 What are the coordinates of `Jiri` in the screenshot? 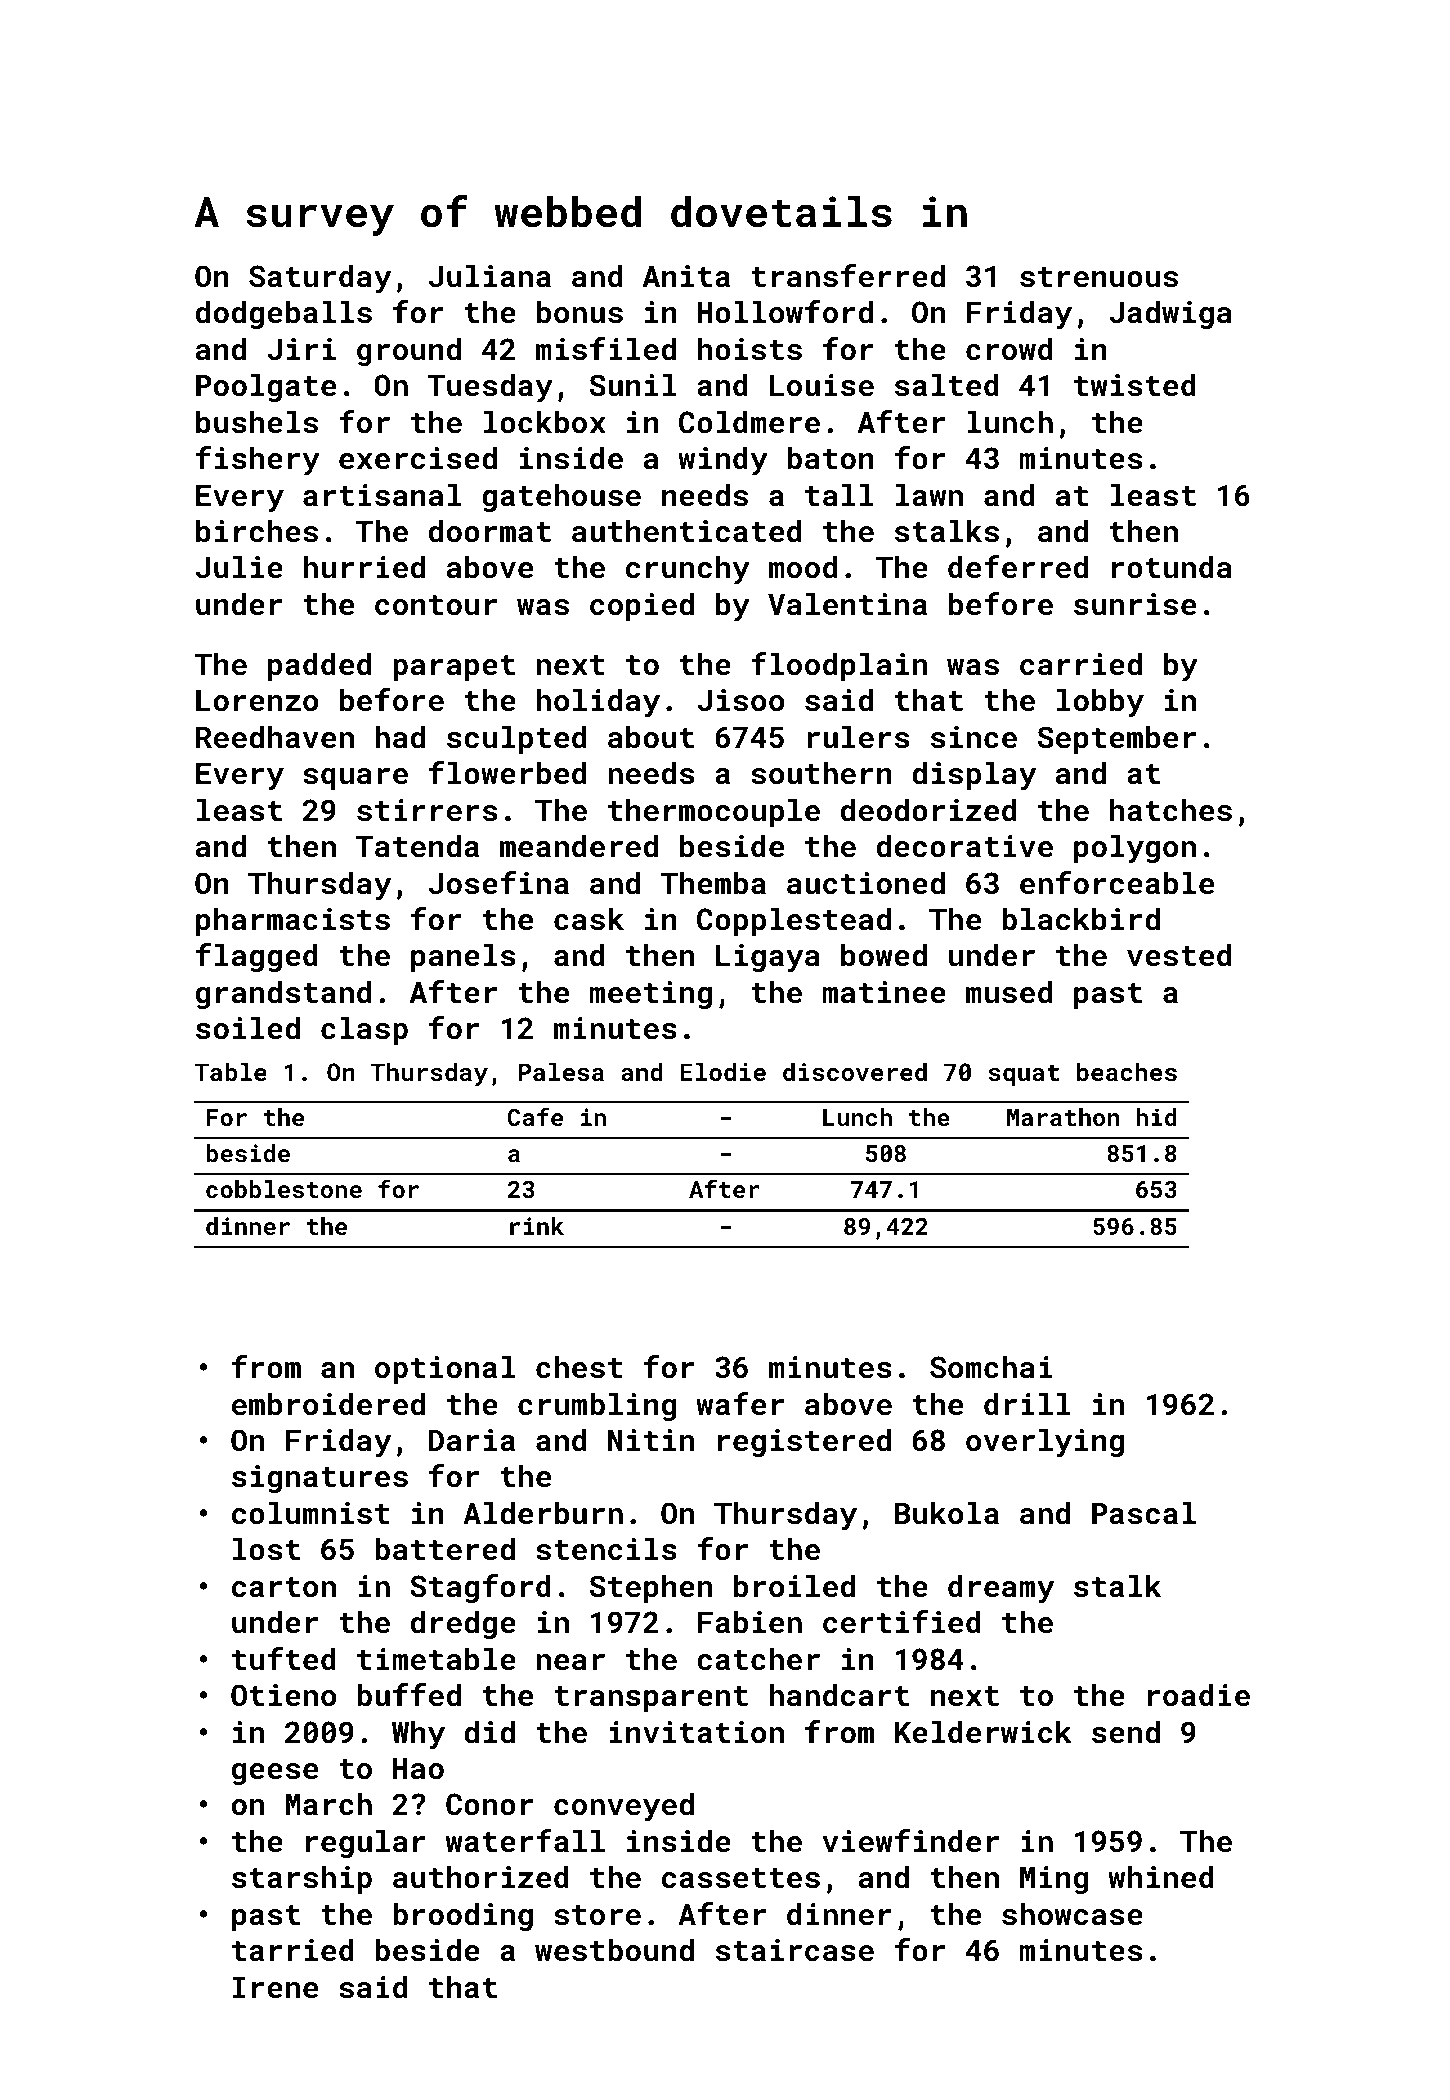 It's located at (301, 349).
